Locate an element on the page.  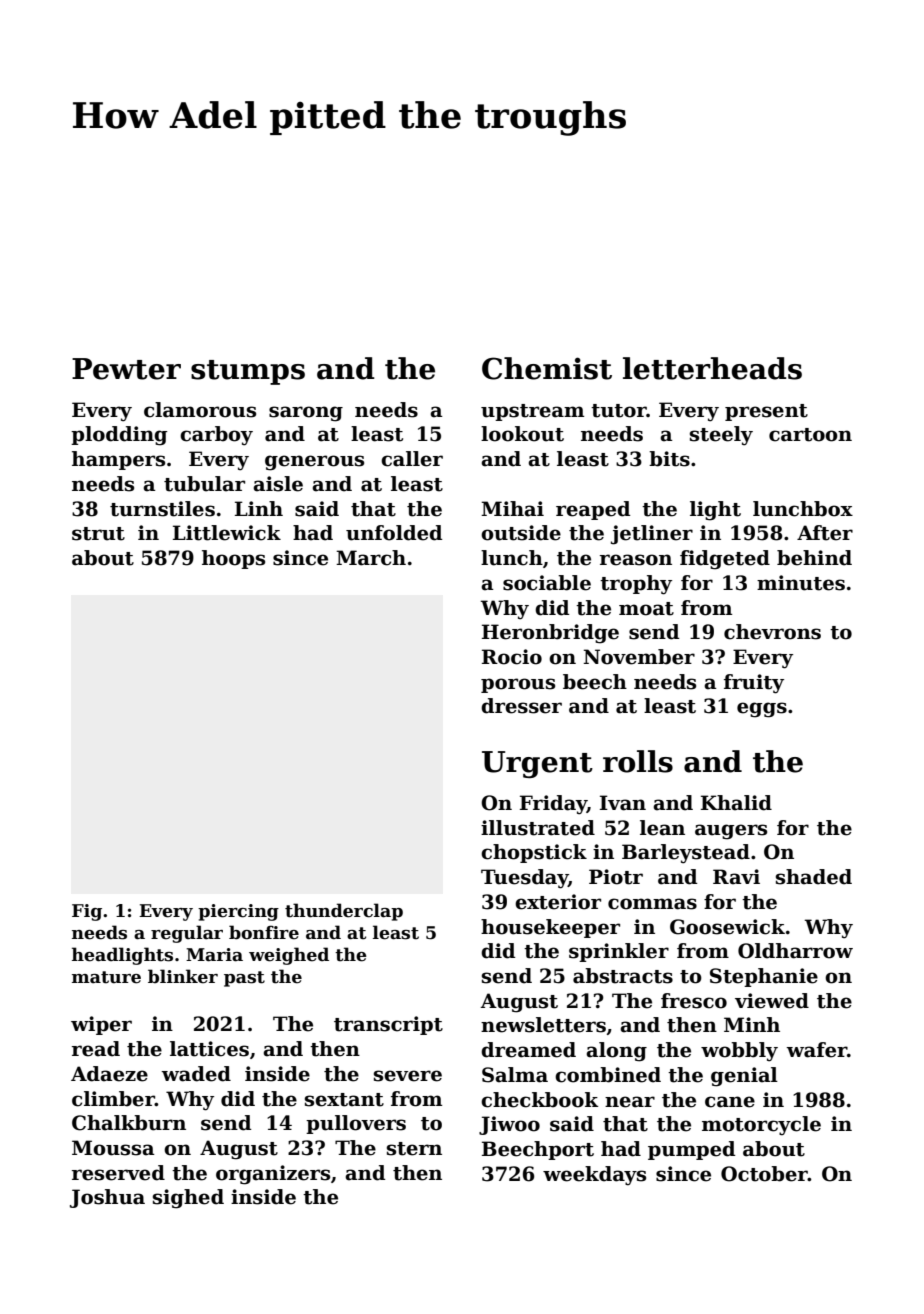
unfolded is located at coordinates (394, 533).
